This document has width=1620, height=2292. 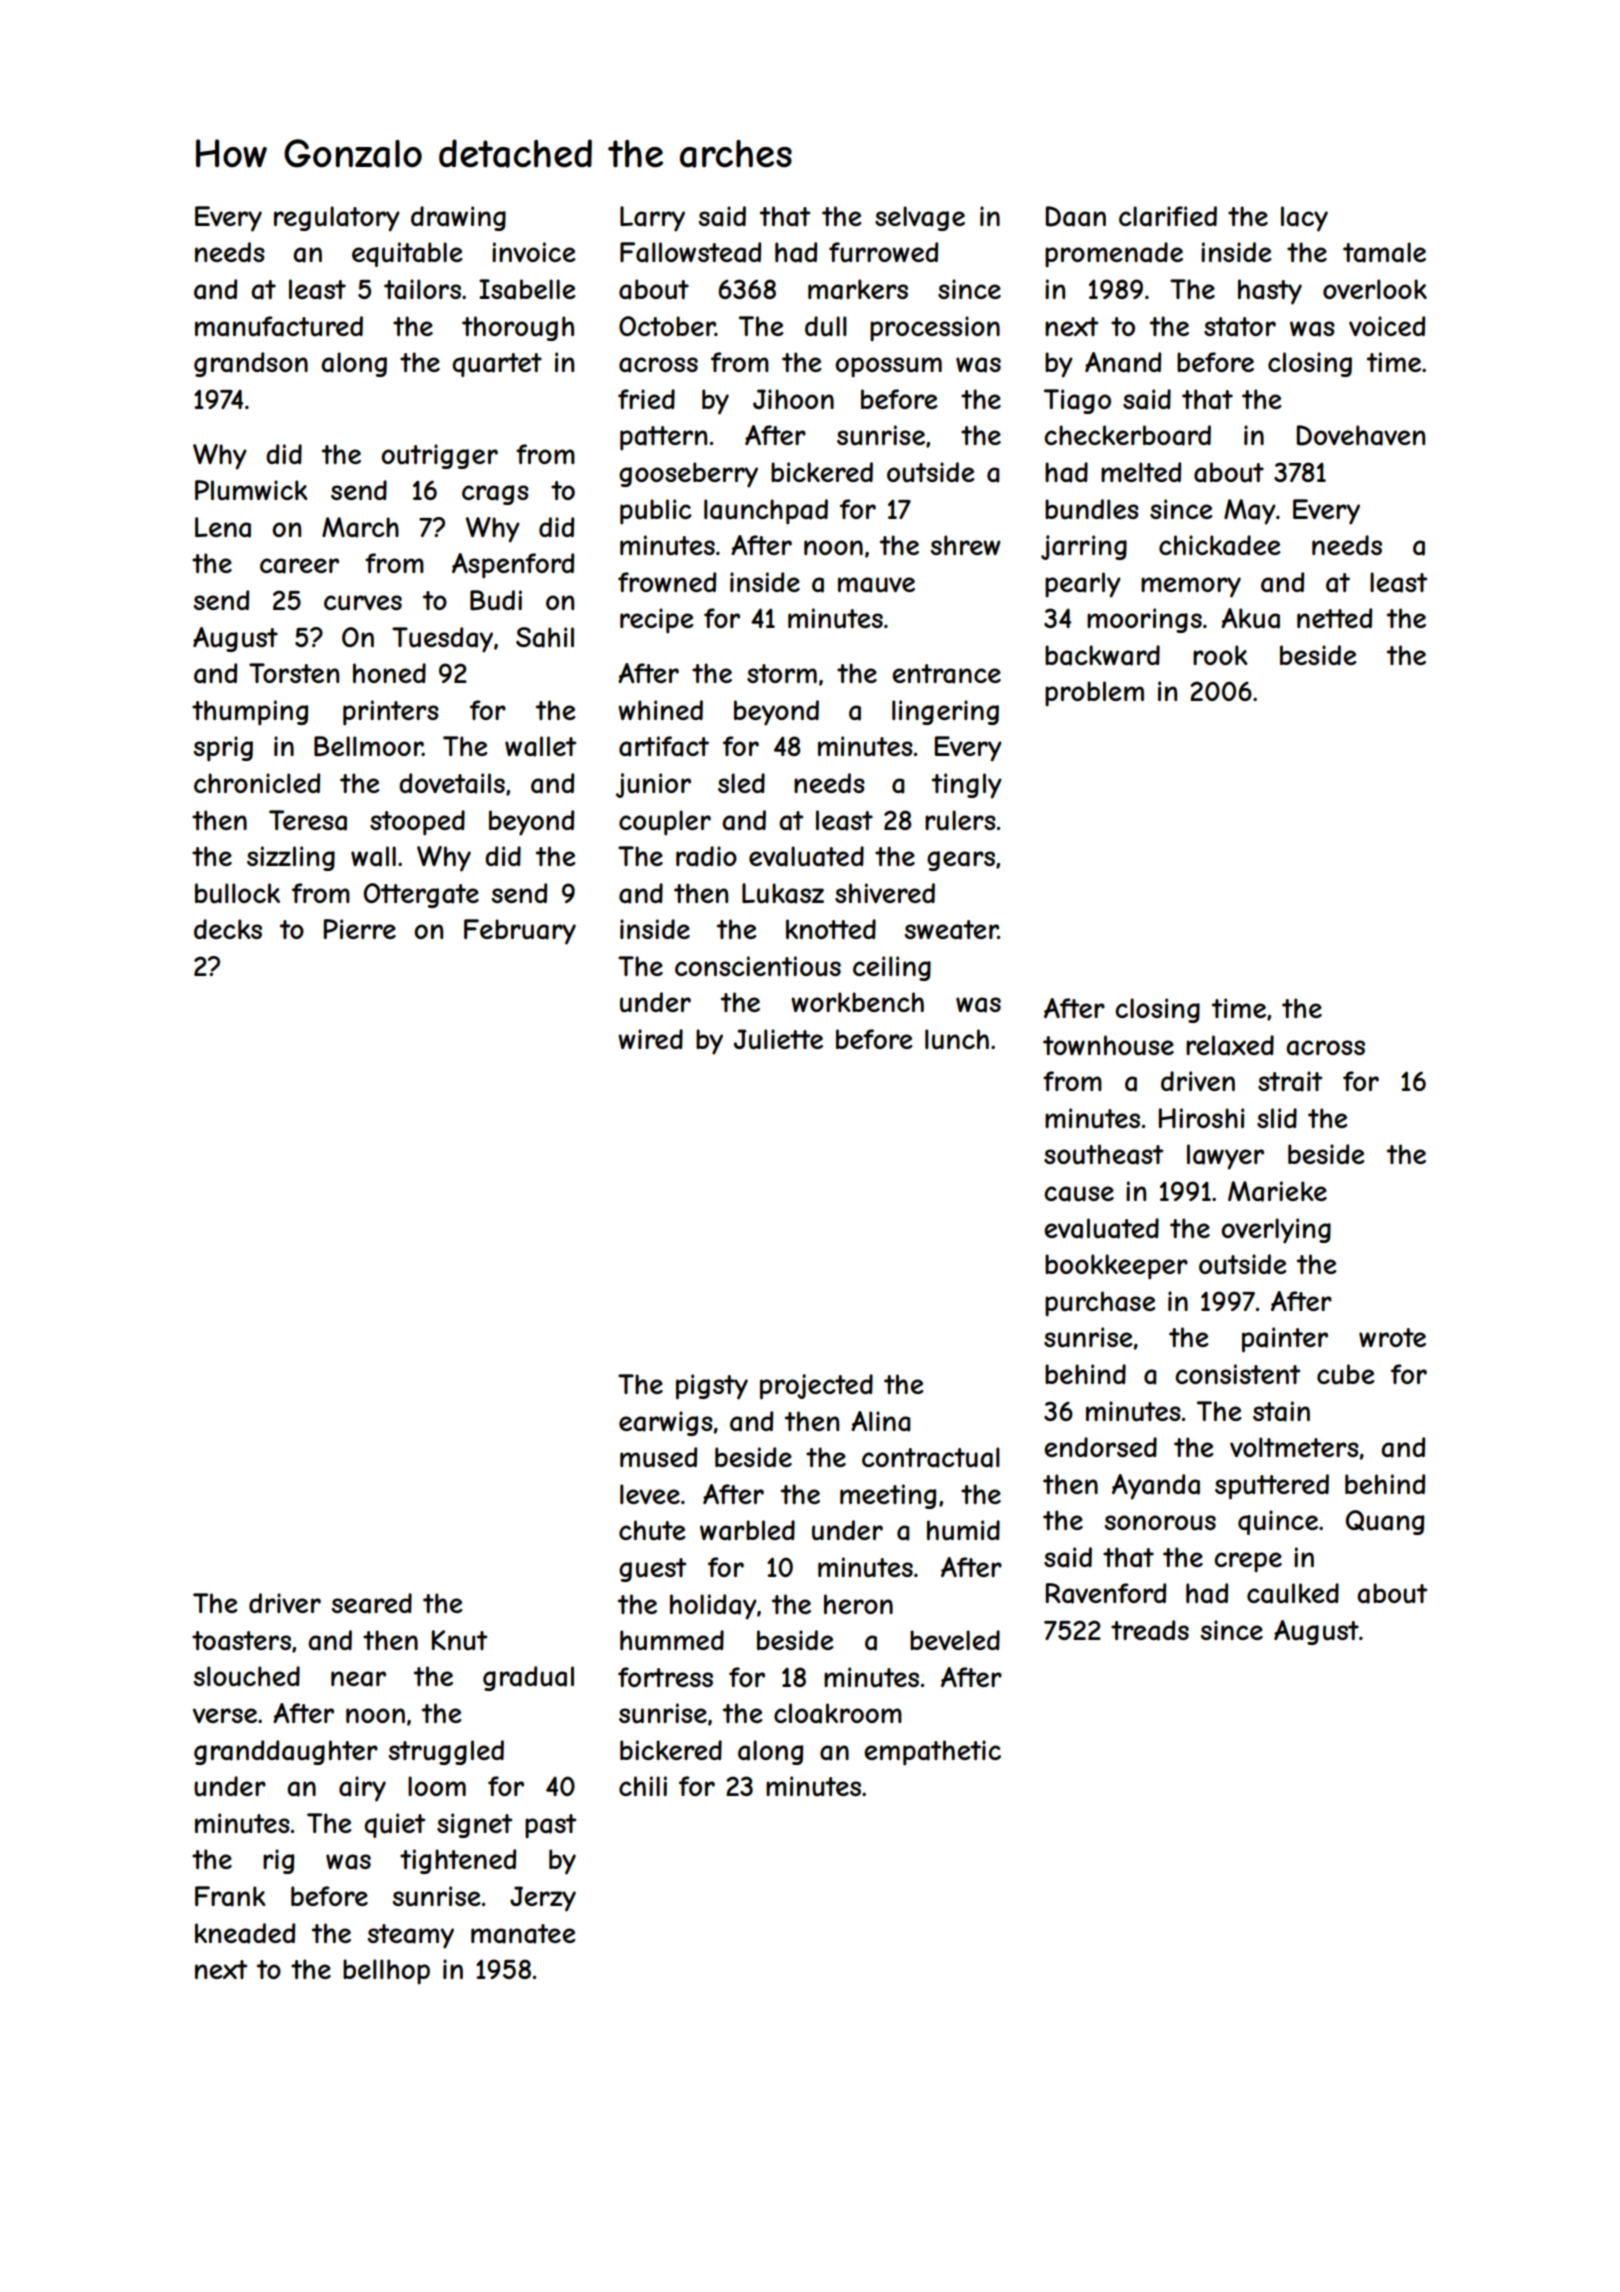 What do you see at coordinates (1304, 219) in the document?
I see `lacy` at bounding box center [1304, 219].
